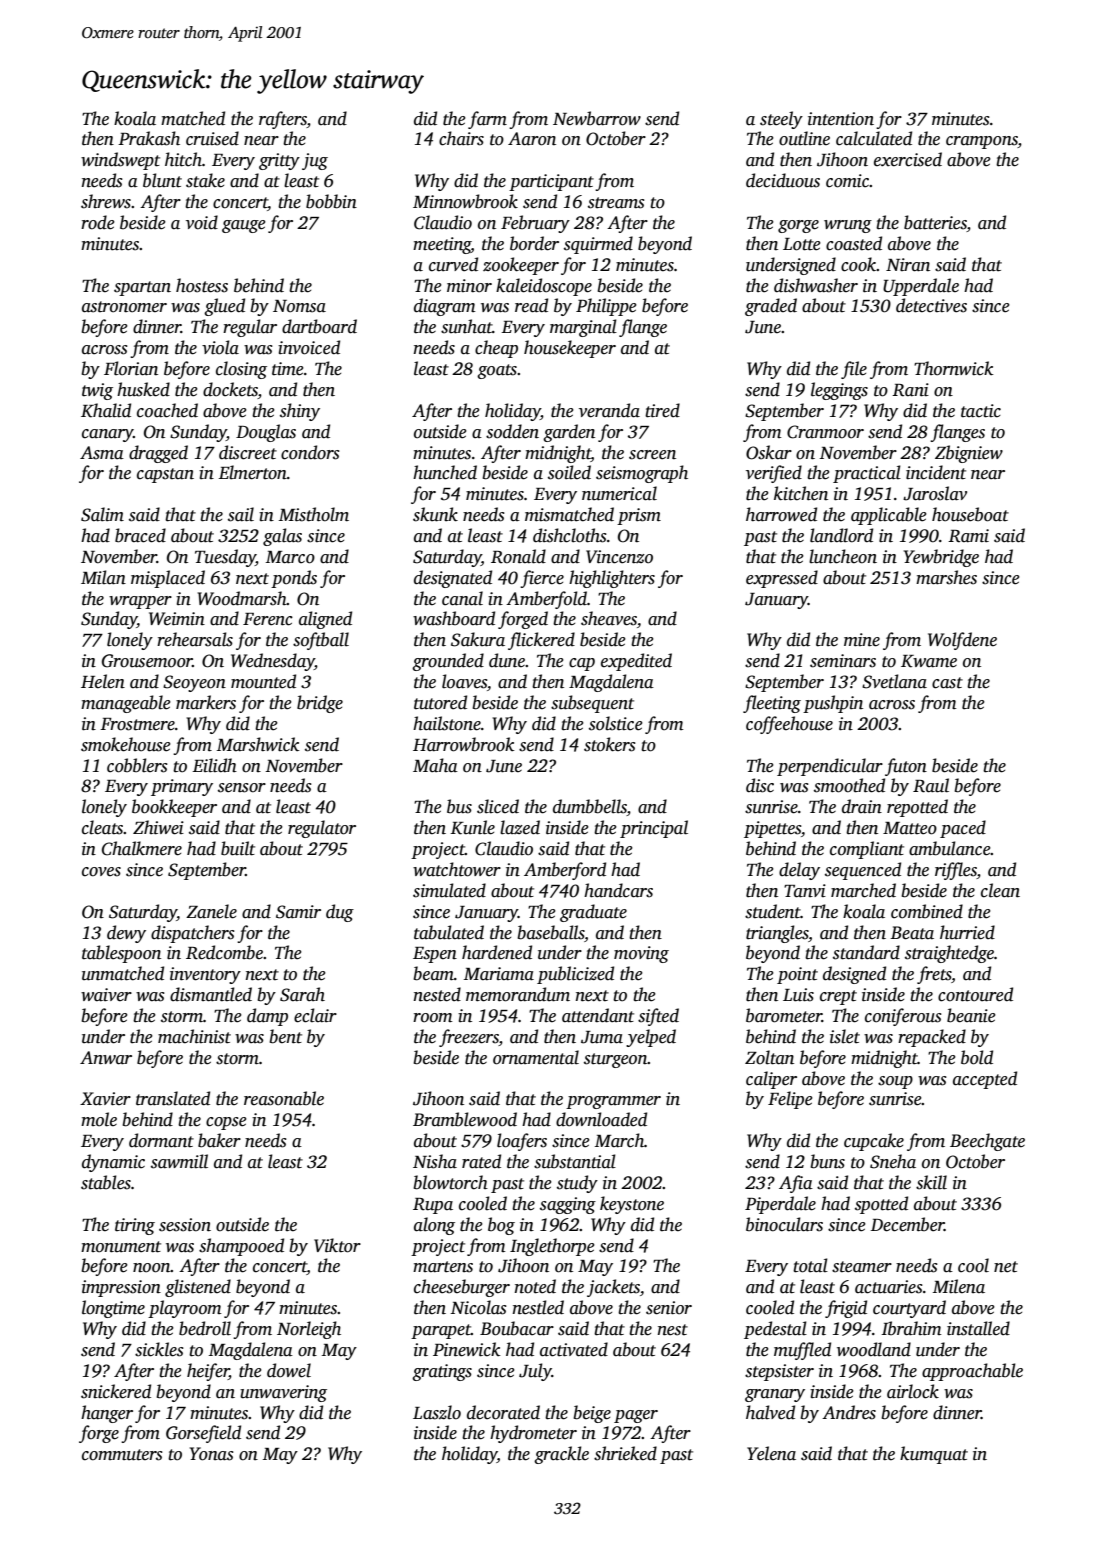 The width and height of the screenshot is (1108, 1567). What do you see at coordinates (893, 1161) in the screenshot?
I see `Sneha` at bounding box center [893, 1161].
